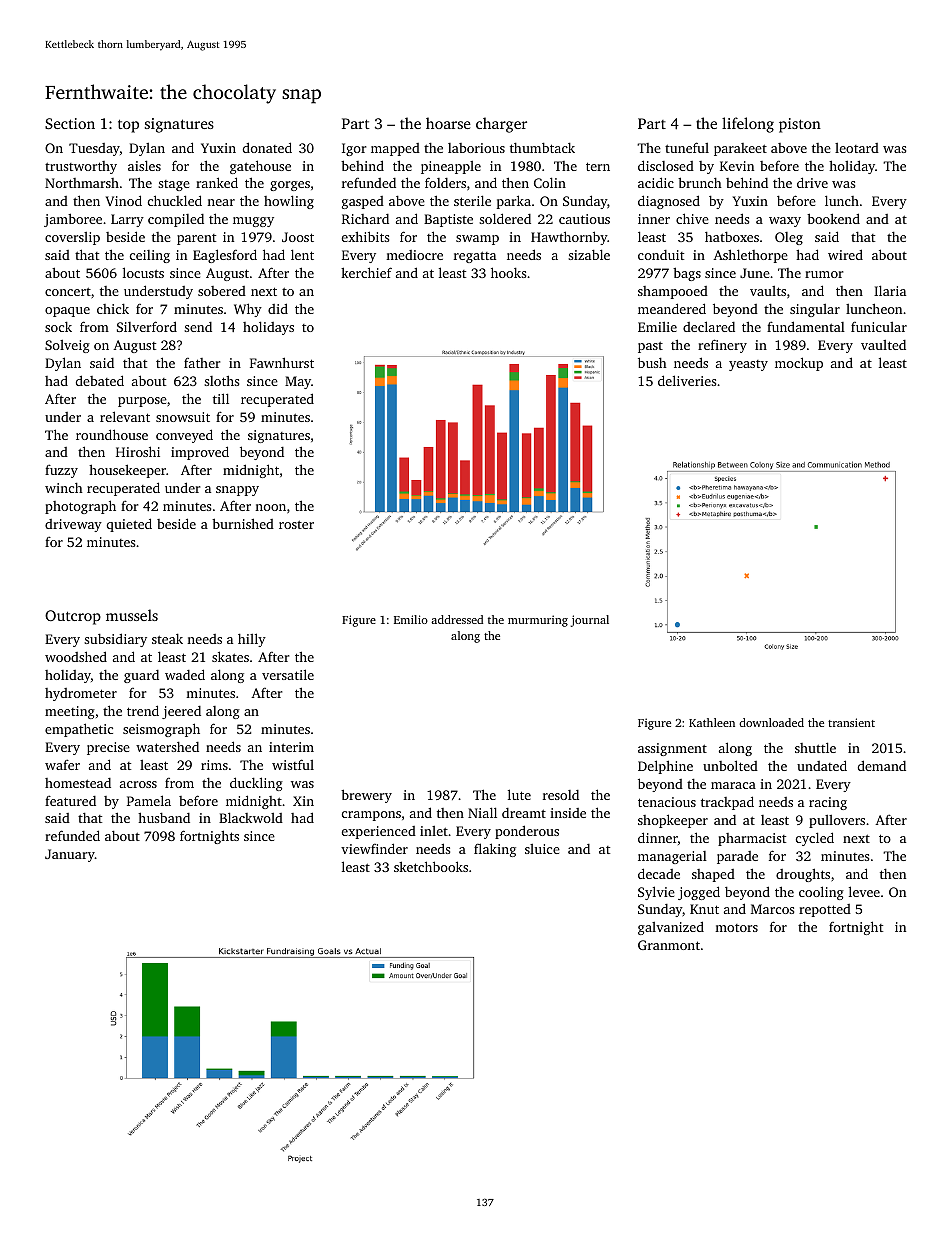 The image size is (952, 1233). Describe the element at coordinates (501, 125) in the page. I see `charger` at that location.
